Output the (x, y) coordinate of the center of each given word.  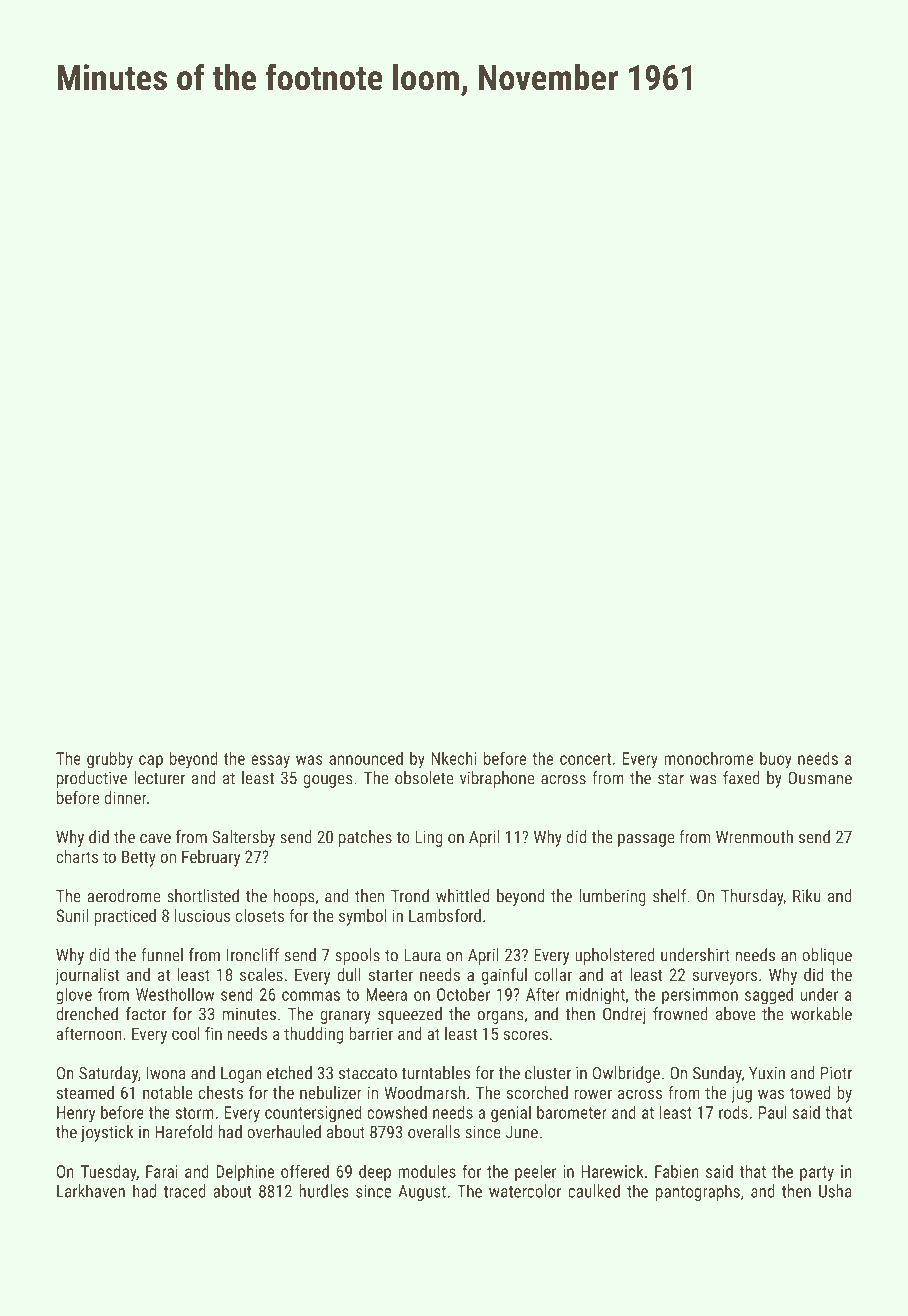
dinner (125, 797)
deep (375, 1173)
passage (646, 840)
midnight (595, 996)
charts (77, 856)
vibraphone (497, 779)
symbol (363, 917)
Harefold (183, 1132)
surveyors (724, 978)
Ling (428, 838)
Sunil (72, 915)
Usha (835, 1191)
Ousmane (820, 778)
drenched (87, 1014)
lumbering (612, 897)
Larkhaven (91, 1191)
